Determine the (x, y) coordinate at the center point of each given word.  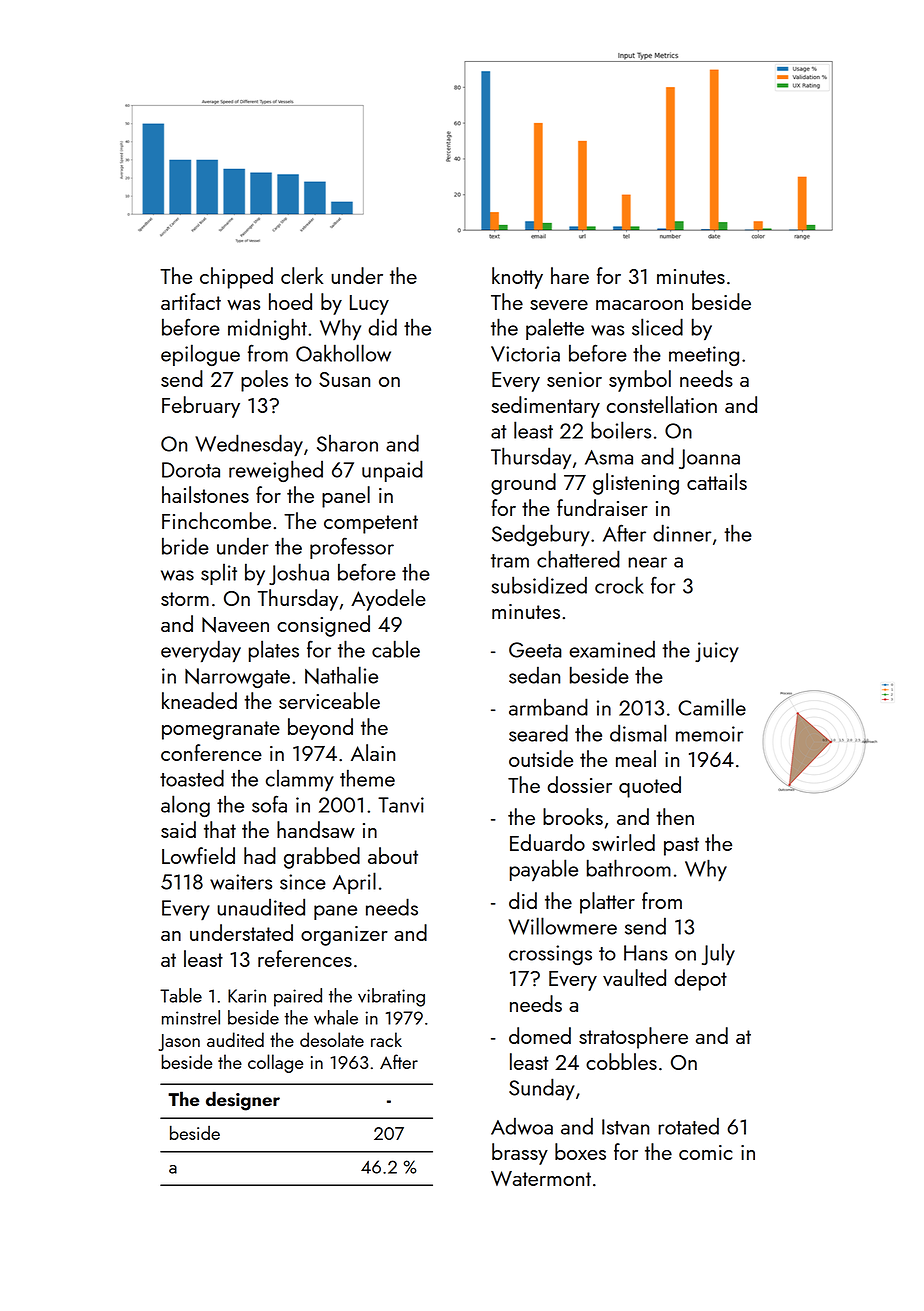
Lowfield (198, 855)
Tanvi (401, 805)
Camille (712, 707)
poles (264, 381)
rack (386, 1039)
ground (523, 484)
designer (243, 1101)
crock (619, 585)
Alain (373, 752)
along (185, 806)
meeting (704, 356)
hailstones (205, 494)
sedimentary (545, 407)
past (681, 846)
